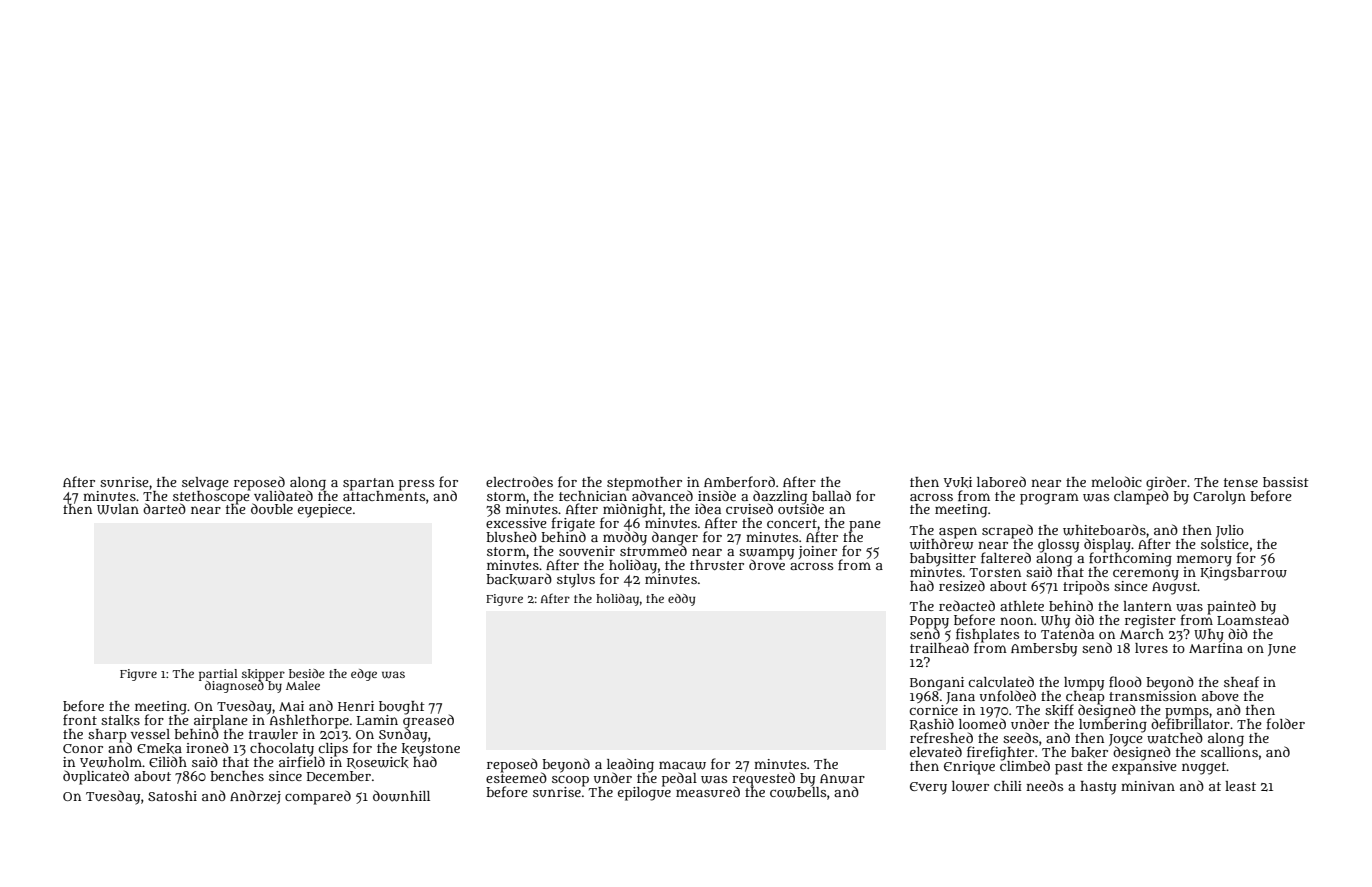  Describe the element at coordinates (205, 483) in the document. I see `selvage` at that location.
